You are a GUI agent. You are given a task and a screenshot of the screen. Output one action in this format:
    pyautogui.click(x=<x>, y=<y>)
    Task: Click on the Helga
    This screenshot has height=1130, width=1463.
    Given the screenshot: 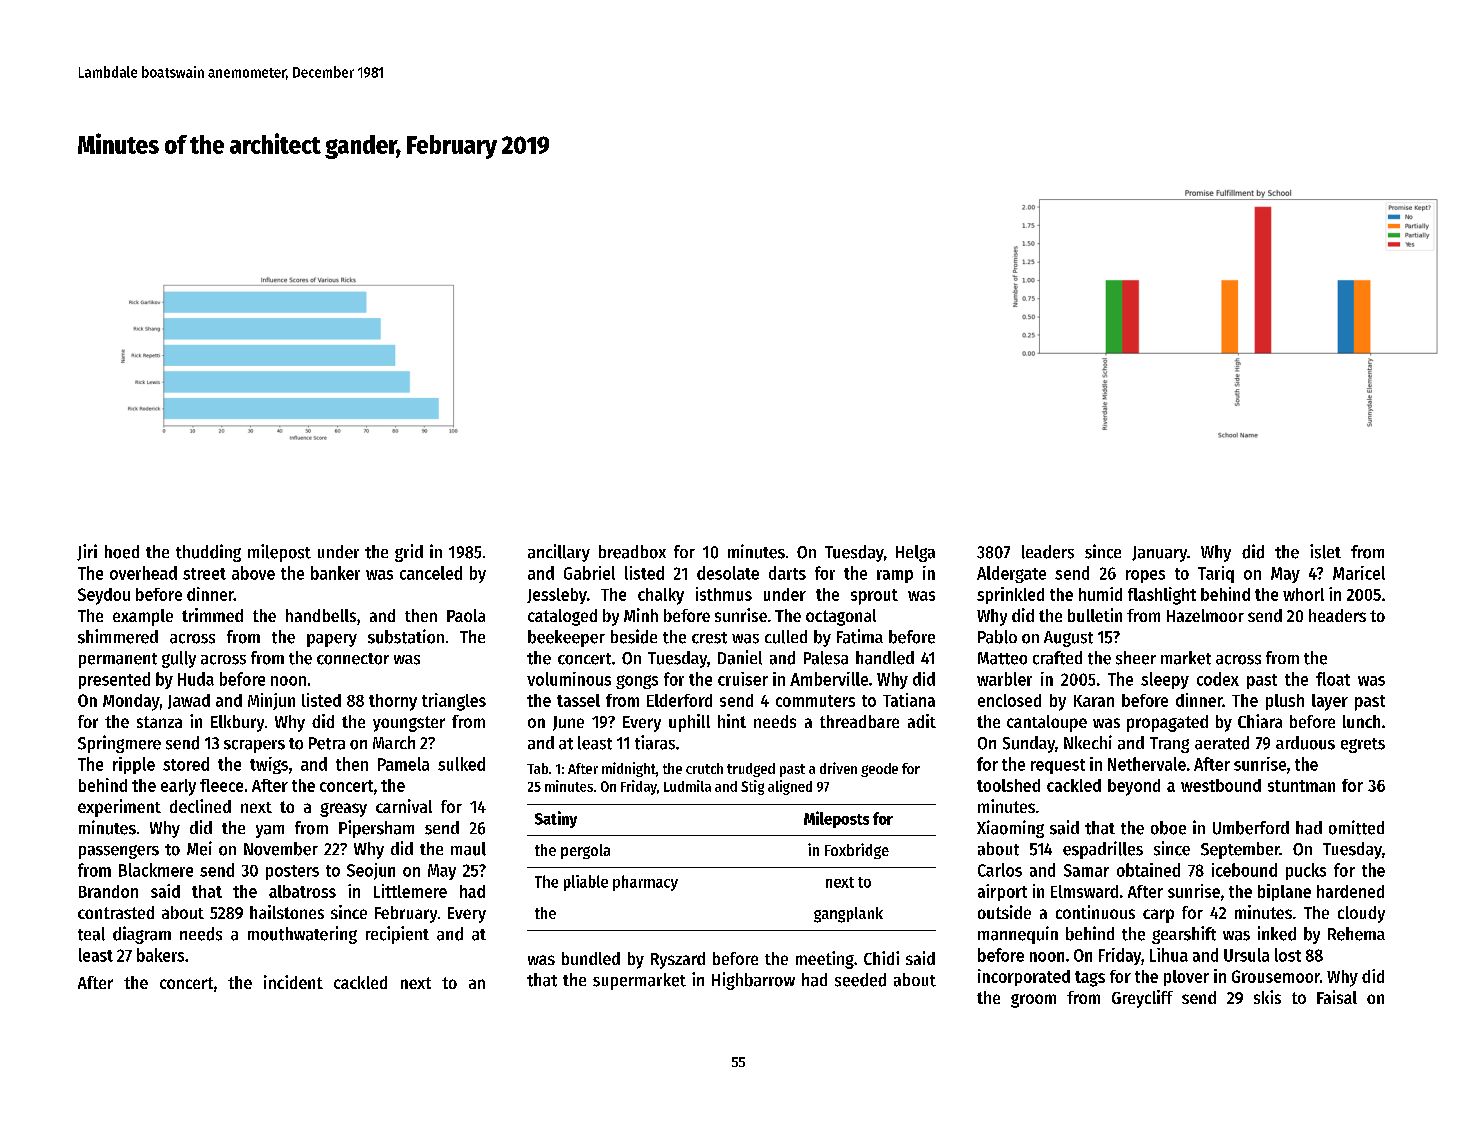 What is the action you would take?
    pyautogui.click(x=915, y=553)
